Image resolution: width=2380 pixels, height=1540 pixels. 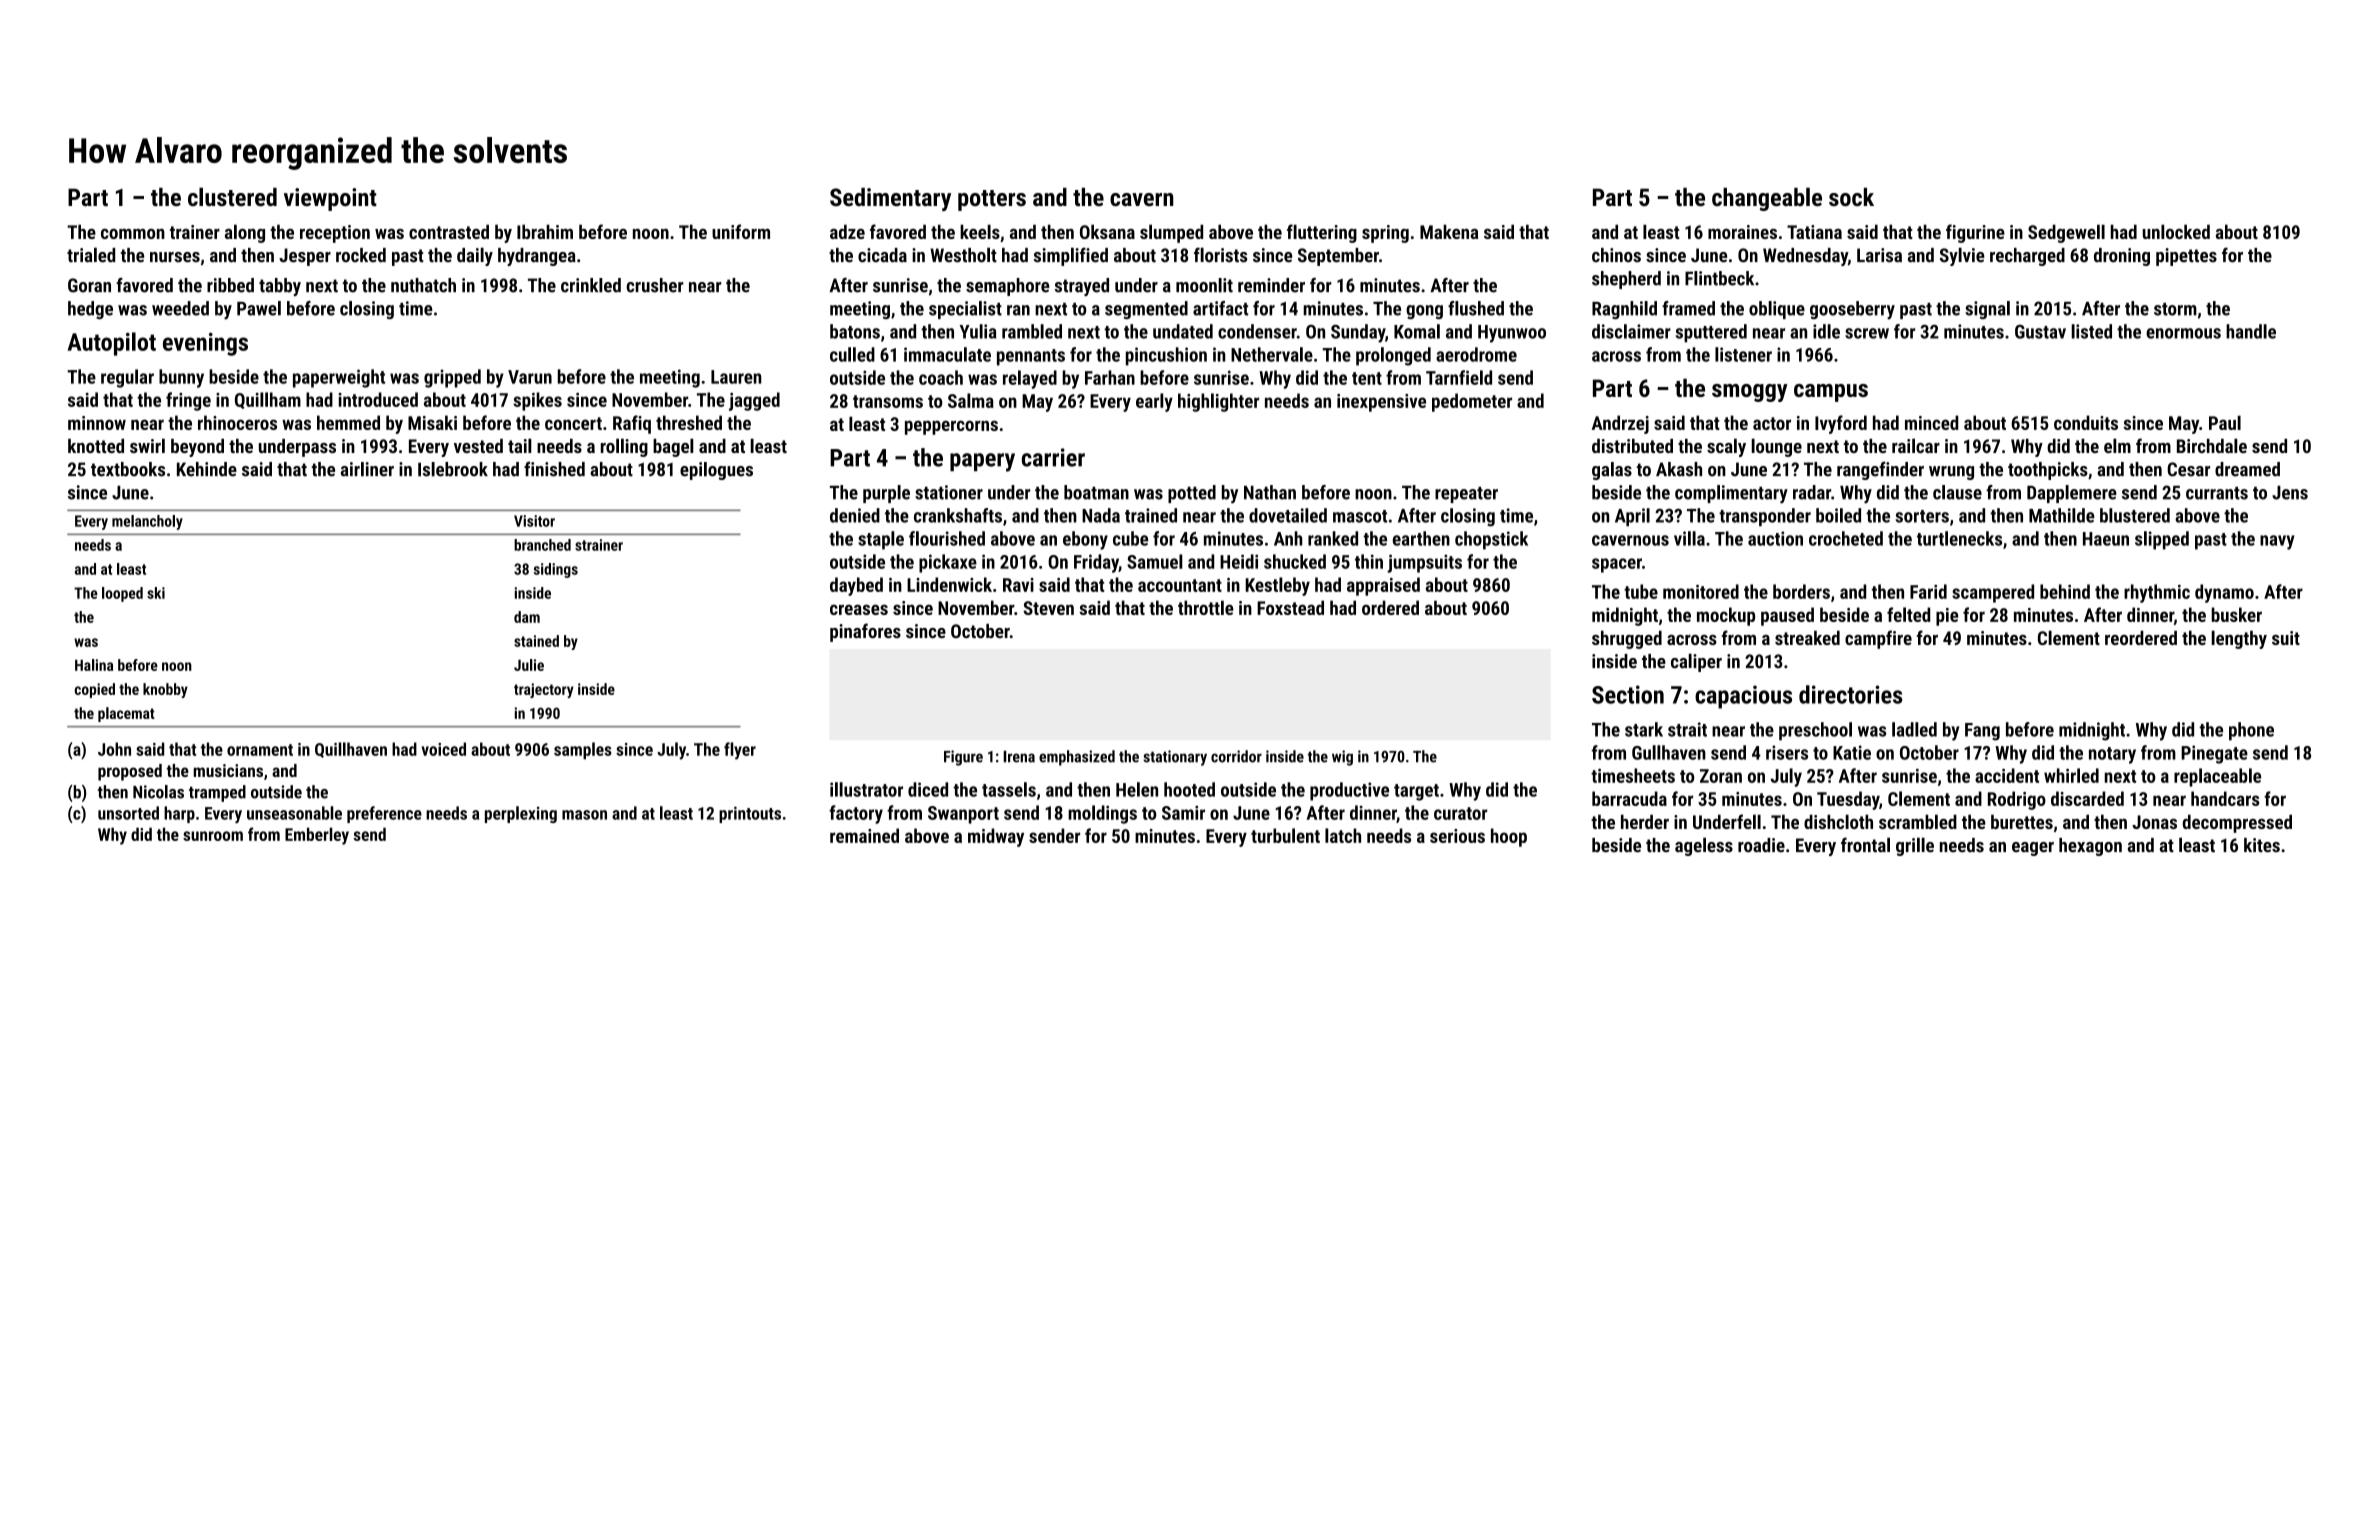 What do you see at coordinates (1457, 836) in the screenshot?
I see `serious` at bounding box center [1457, 836].
